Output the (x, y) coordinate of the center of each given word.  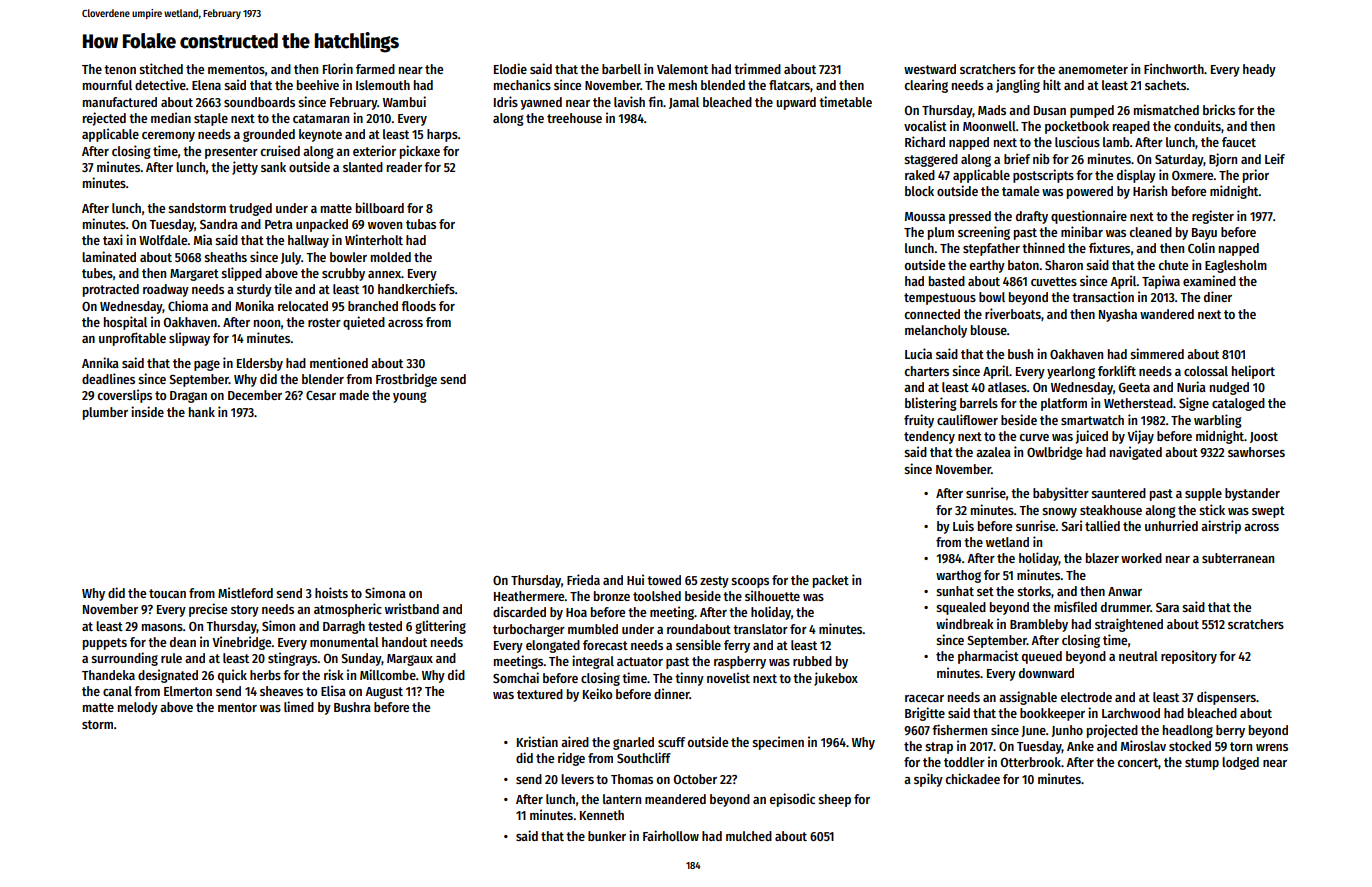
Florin (338, 68)
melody (138, 708)
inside (147, 411)
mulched (749, 836)
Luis (963, 525)
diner (1218, 296)
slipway (189, 339)
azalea (993, 452)
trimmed (757, 68)
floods (418, 306)
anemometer (1093, 69)
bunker (607, 836)
